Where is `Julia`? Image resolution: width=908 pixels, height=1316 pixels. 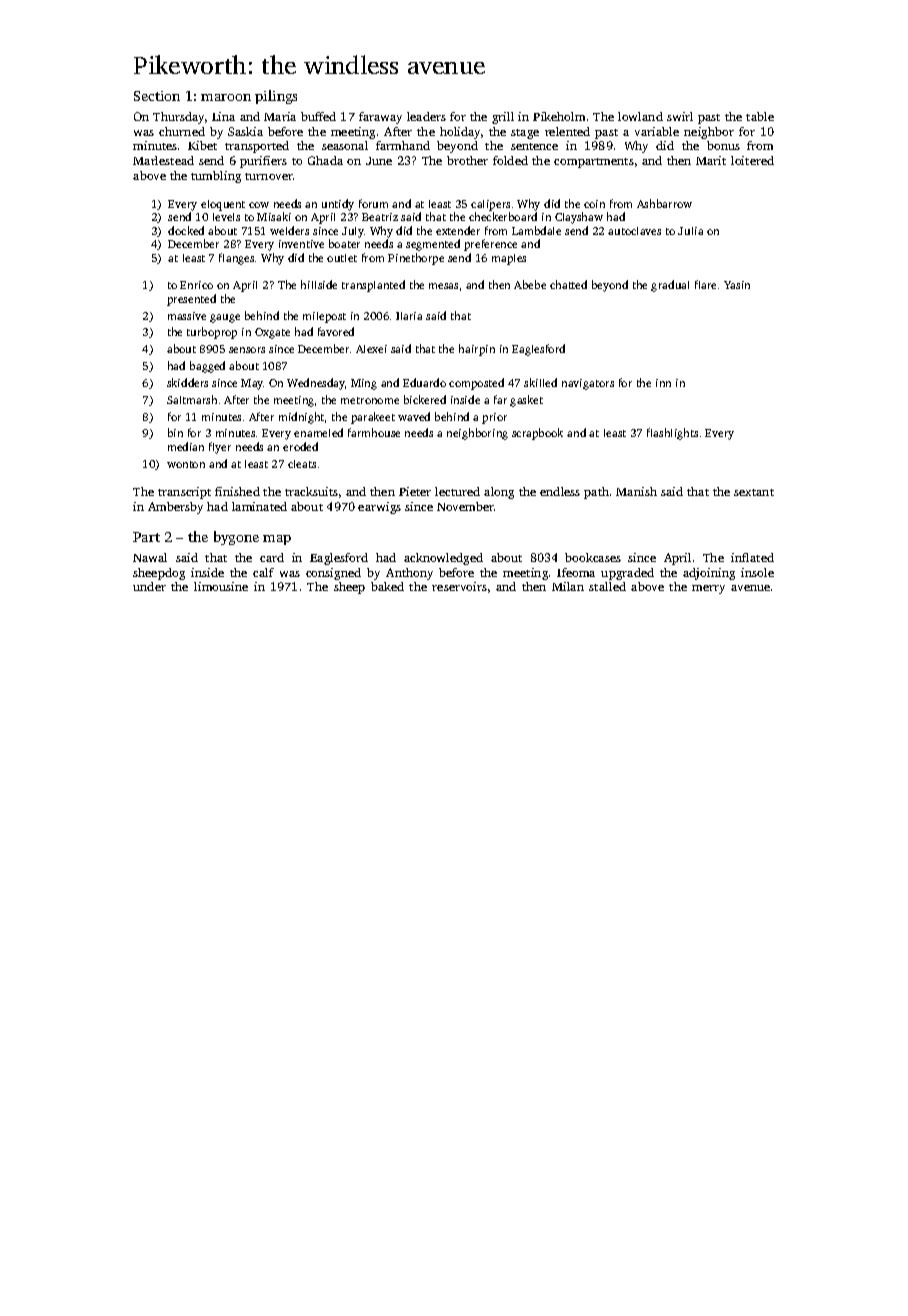
Julia is located at coordinates (690, 231).
